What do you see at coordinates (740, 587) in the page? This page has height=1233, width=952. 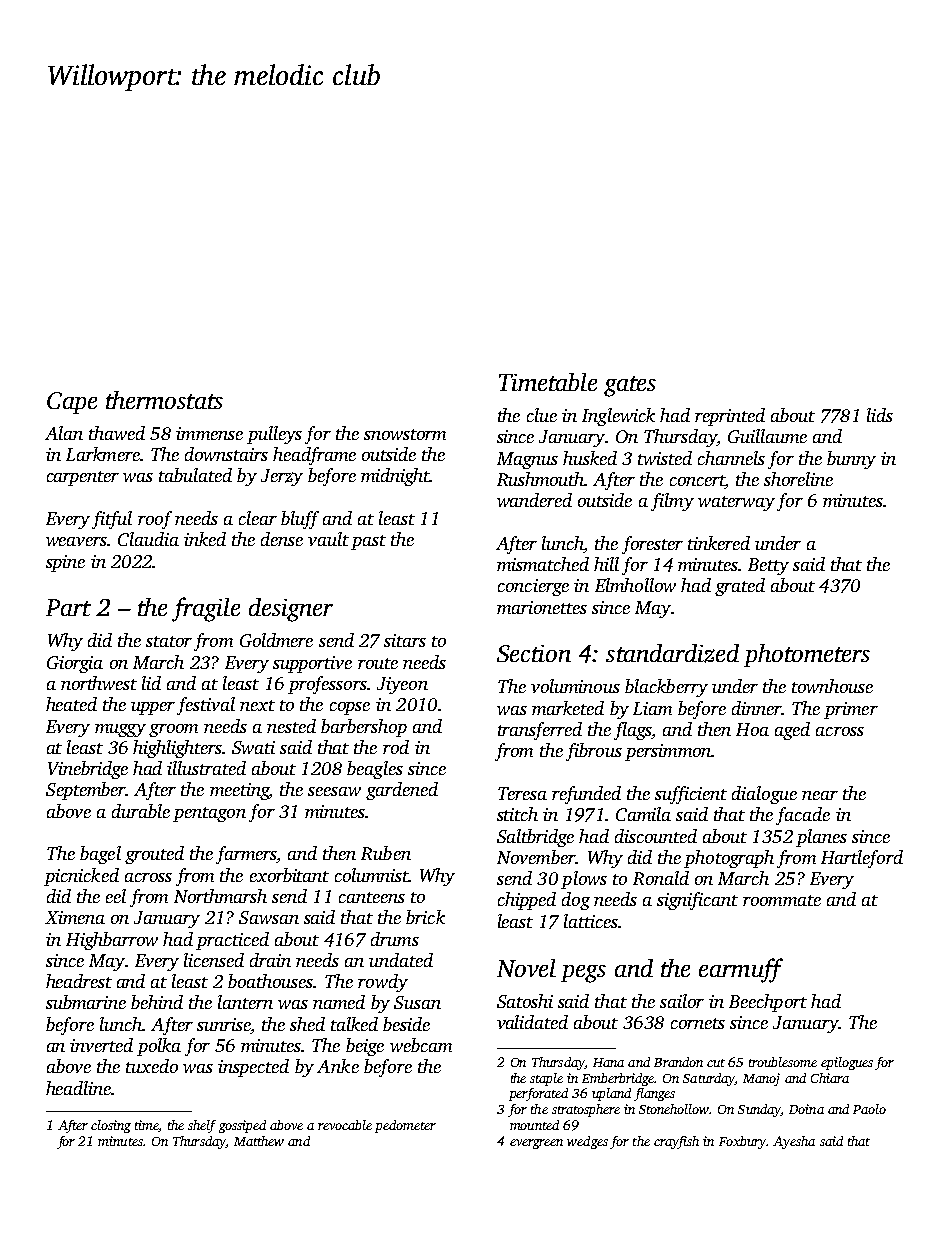 I see `grated` at bounding box center [740, 587].
